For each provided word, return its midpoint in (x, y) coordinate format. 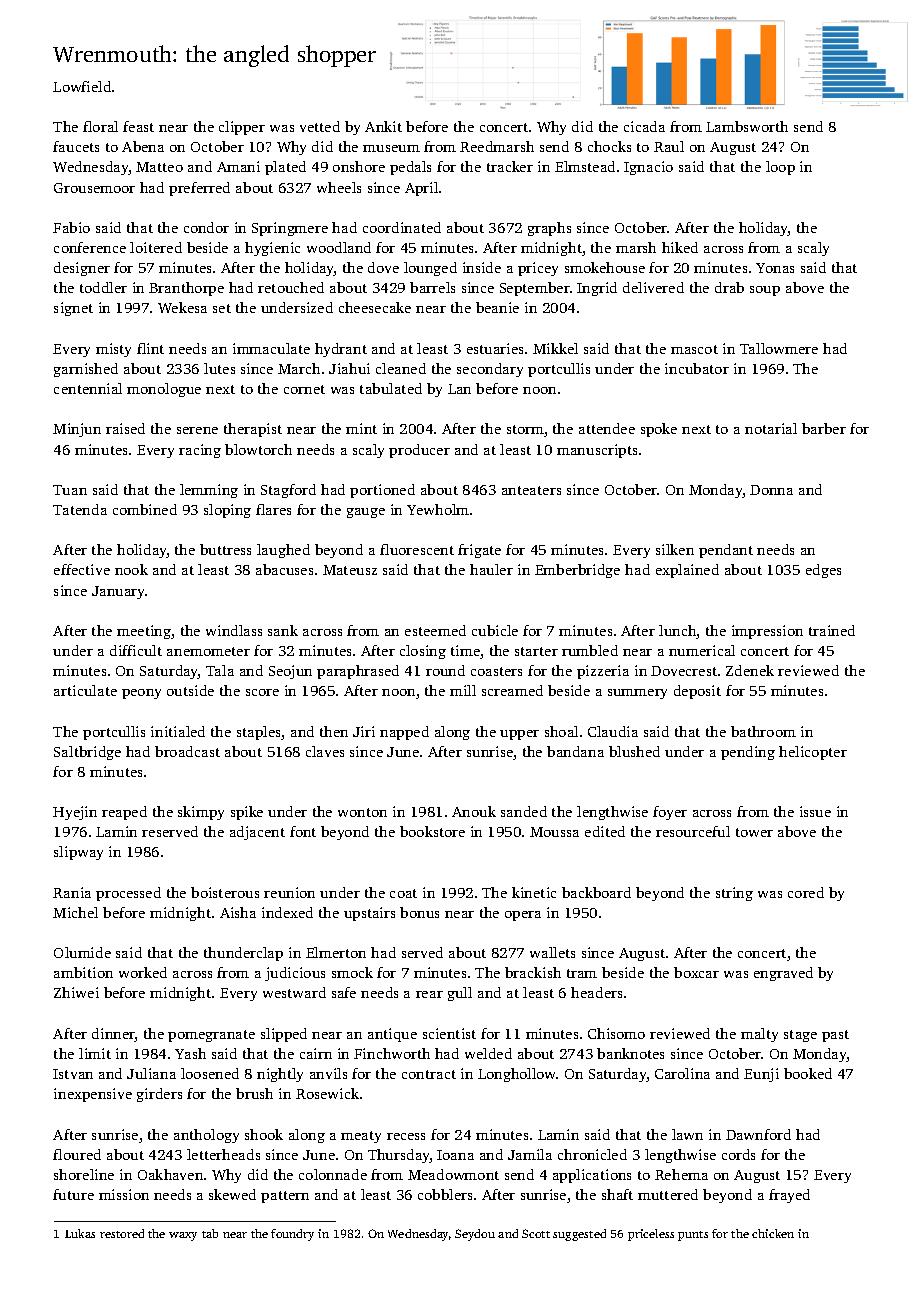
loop (780, 168)
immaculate (271, 348)
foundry (292, 1235)
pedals (410, 168)
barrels (432, 287)
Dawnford (758, 1134)
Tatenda (80, 509)
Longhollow (517, 1075)
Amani (238, 166)
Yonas (775, 268)
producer (419, 451)
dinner (113, 1035)
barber (824, 428)
